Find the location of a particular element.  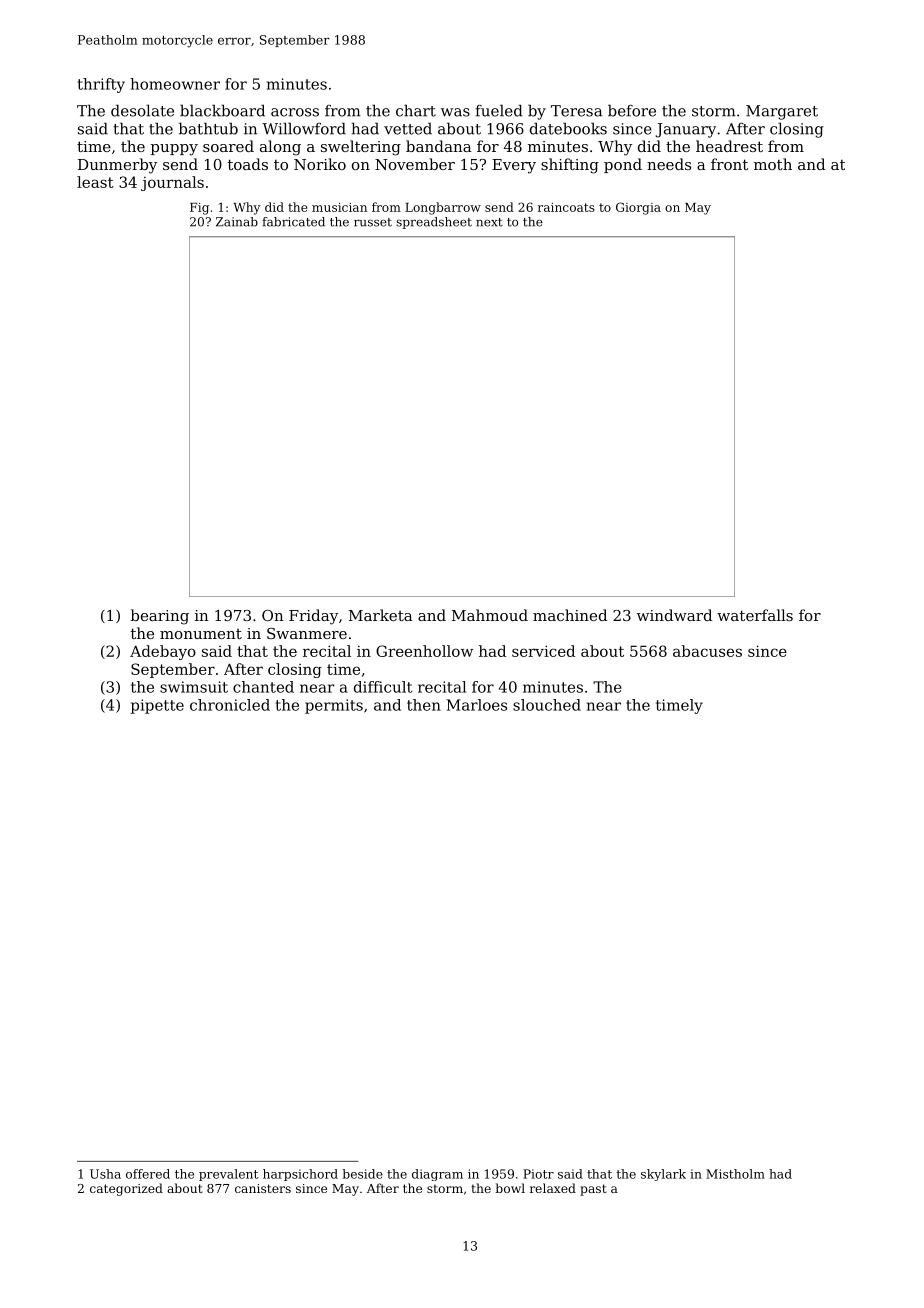

headrest is located at coordinates (729, 146).
